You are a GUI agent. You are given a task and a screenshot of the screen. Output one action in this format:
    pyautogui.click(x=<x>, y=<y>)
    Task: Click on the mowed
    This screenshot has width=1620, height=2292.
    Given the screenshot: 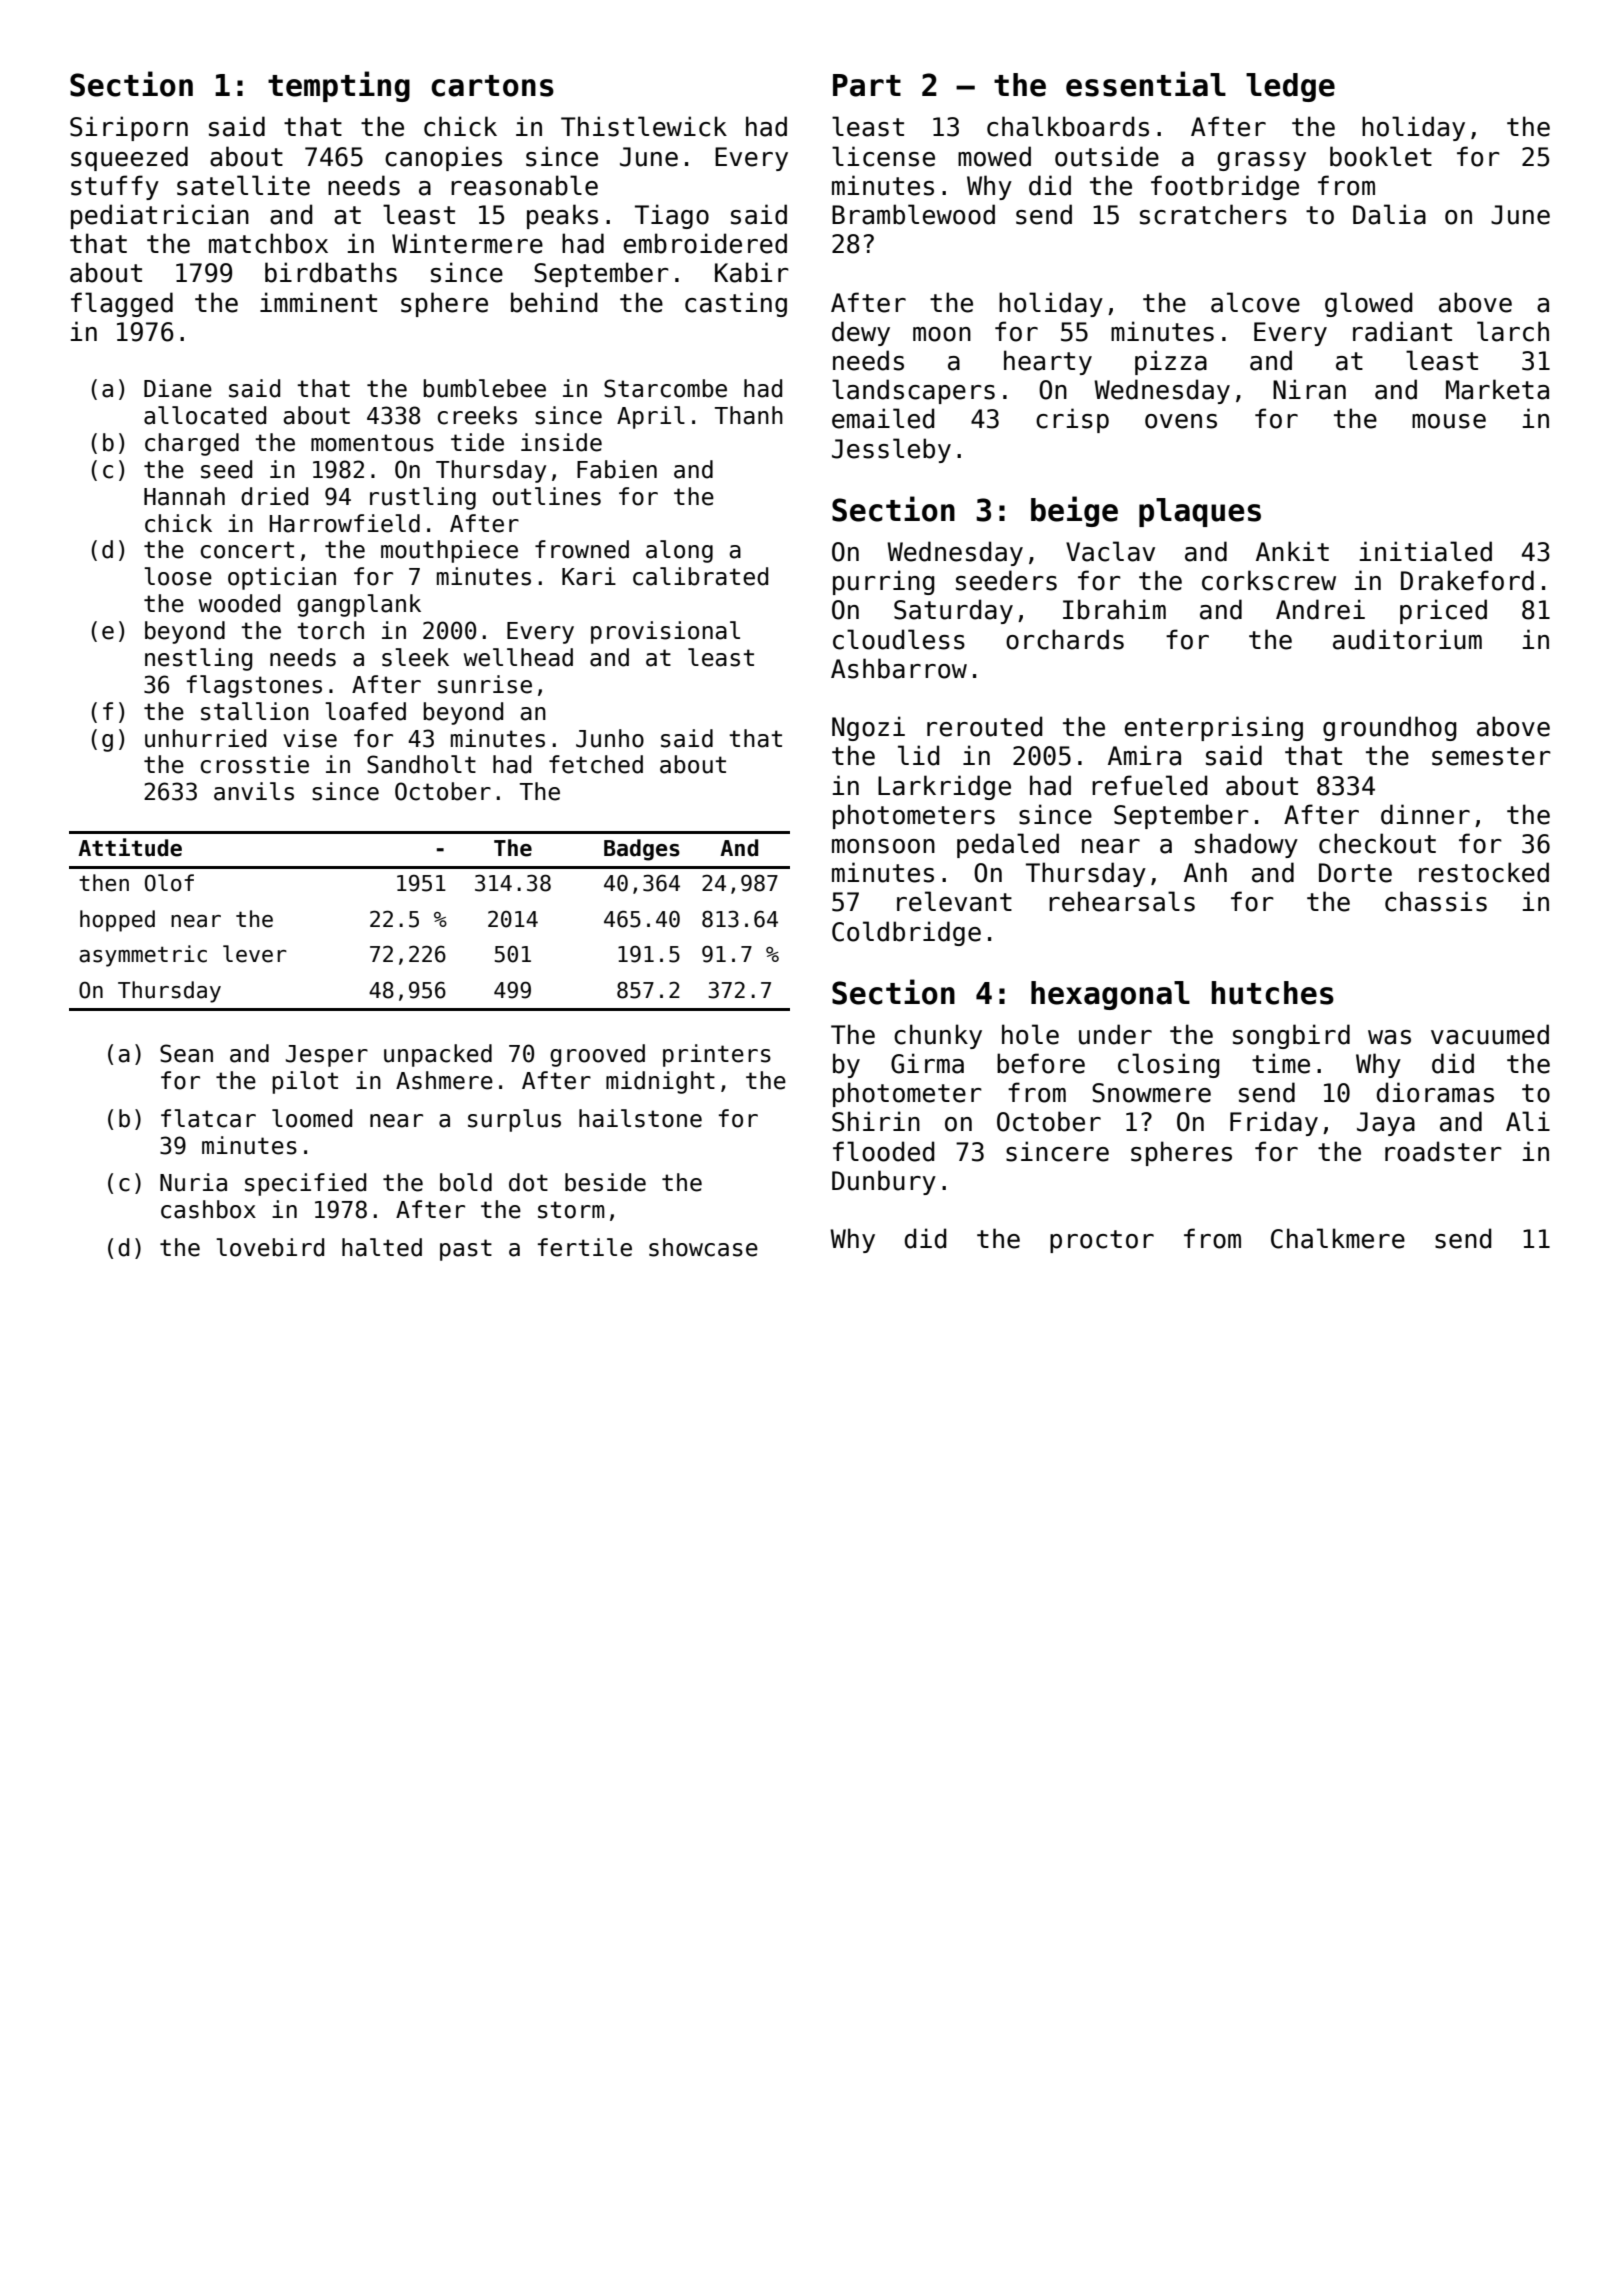 What is the action you would take?
    pyautogui.click(x=994, y=156)
